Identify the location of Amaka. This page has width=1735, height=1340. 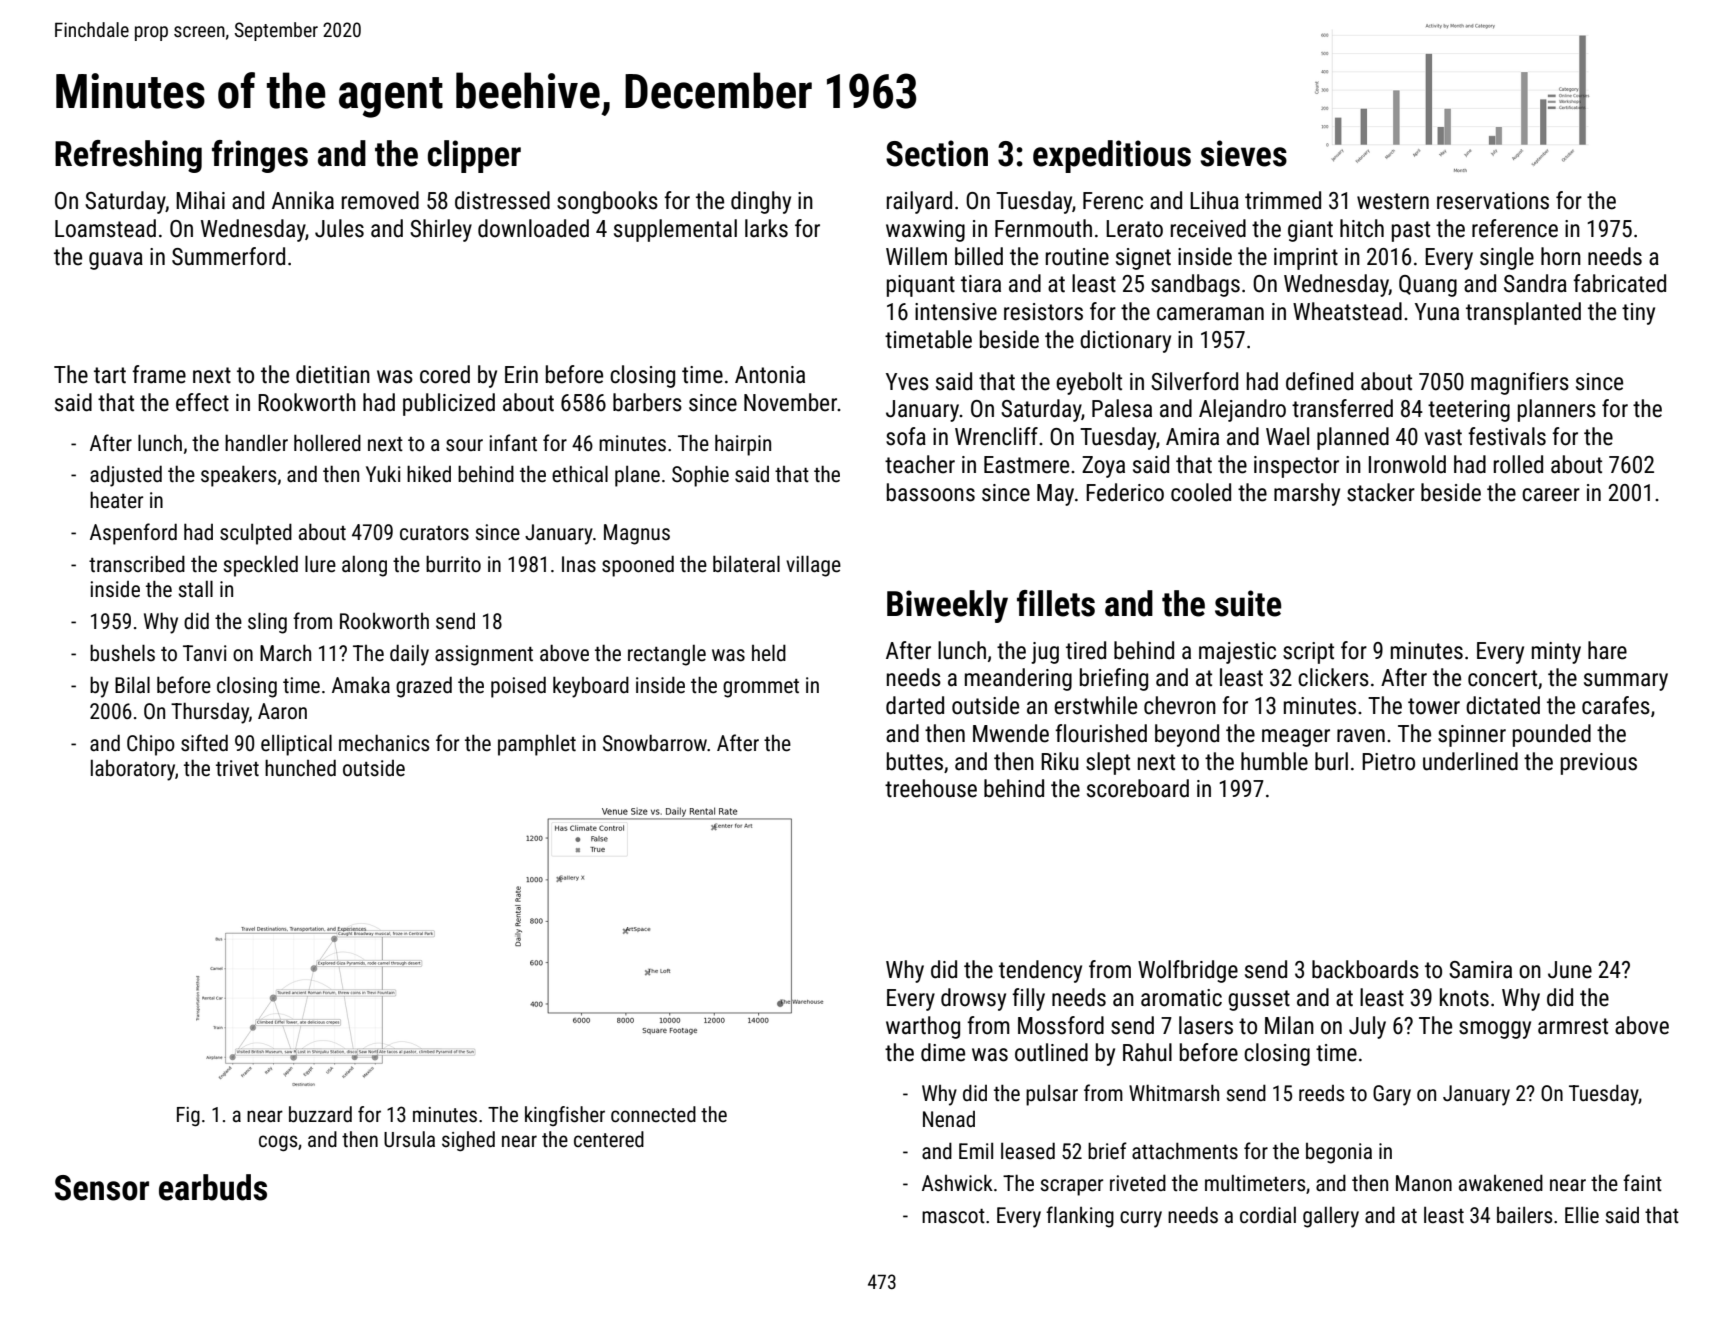
(361, 684).
